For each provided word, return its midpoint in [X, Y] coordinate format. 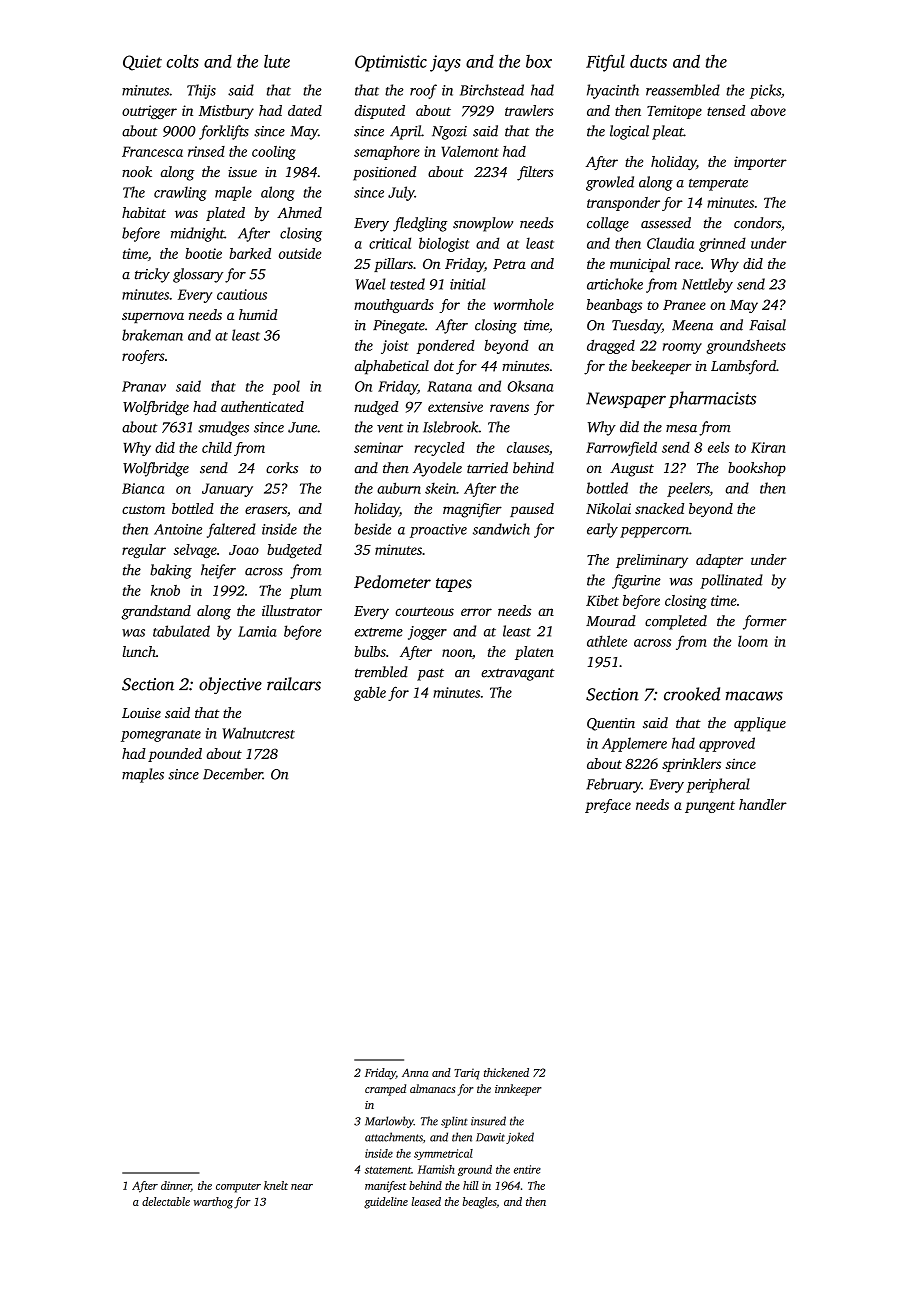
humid [258, 314]
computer [238, 1188]
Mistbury [226, 112]
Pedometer [392, 582]
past [430, 675]
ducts [648, 61]
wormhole [524, 304]
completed [676, 622]
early [602, 530]
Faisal [767, 325]
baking [171, 571]
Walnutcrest [258, 733]
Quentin [611, 724]
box [539, 61]
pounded [175, 755]
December [233, 774]
